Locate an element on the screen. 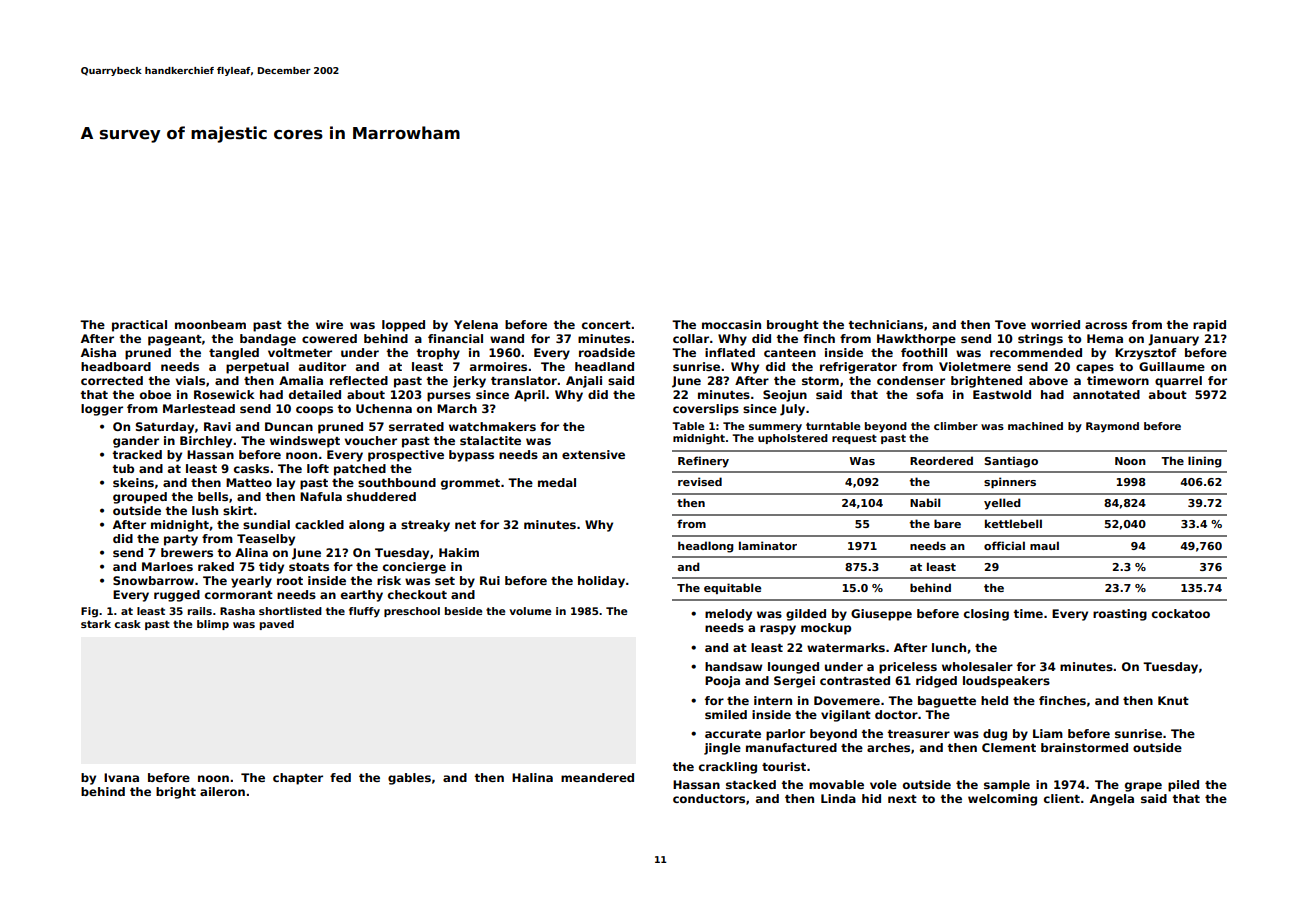  Pooja is located at coordinates (722, 682).
